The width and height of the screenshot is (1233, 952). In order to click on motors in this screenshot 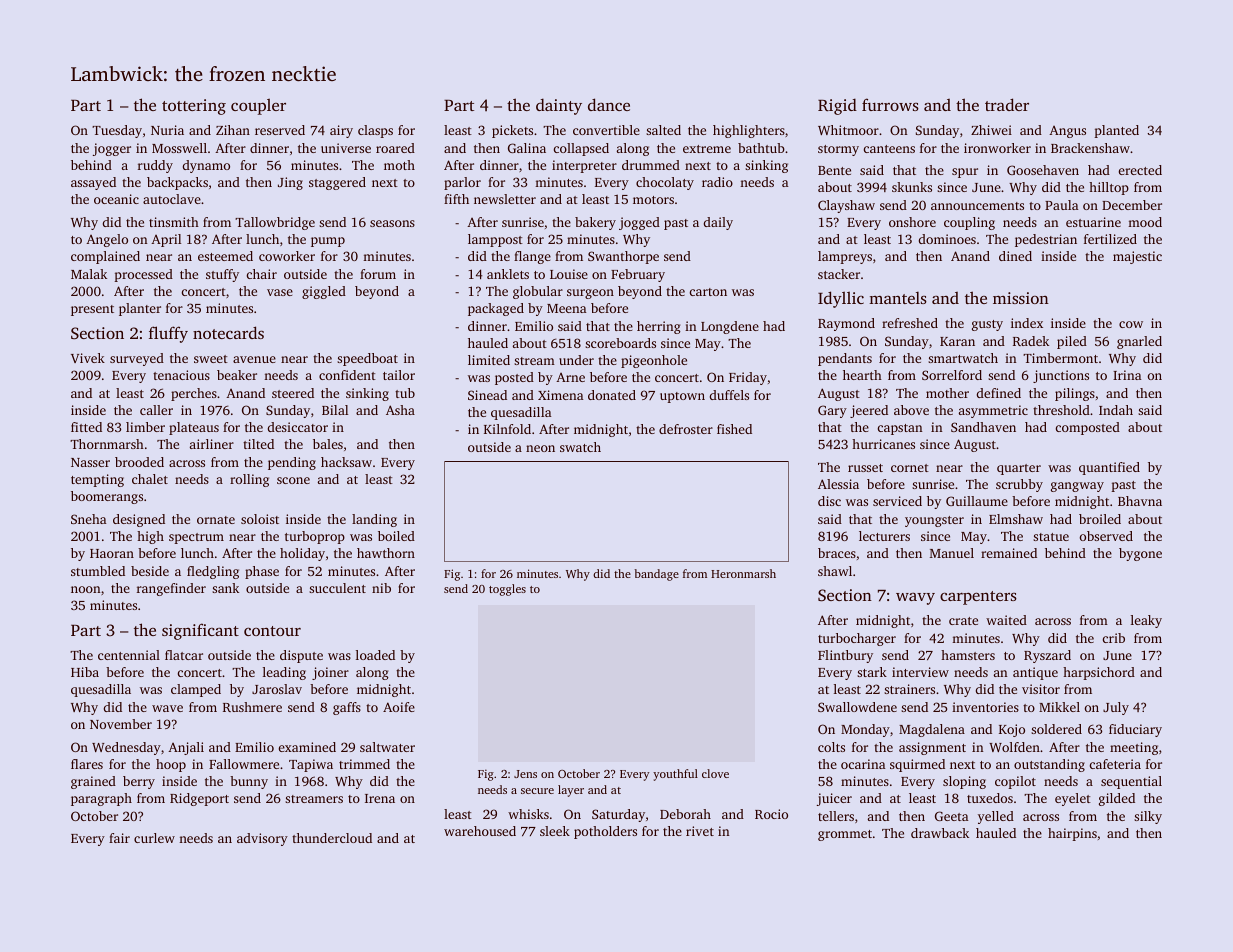, I will do `click(653, 200)`.
